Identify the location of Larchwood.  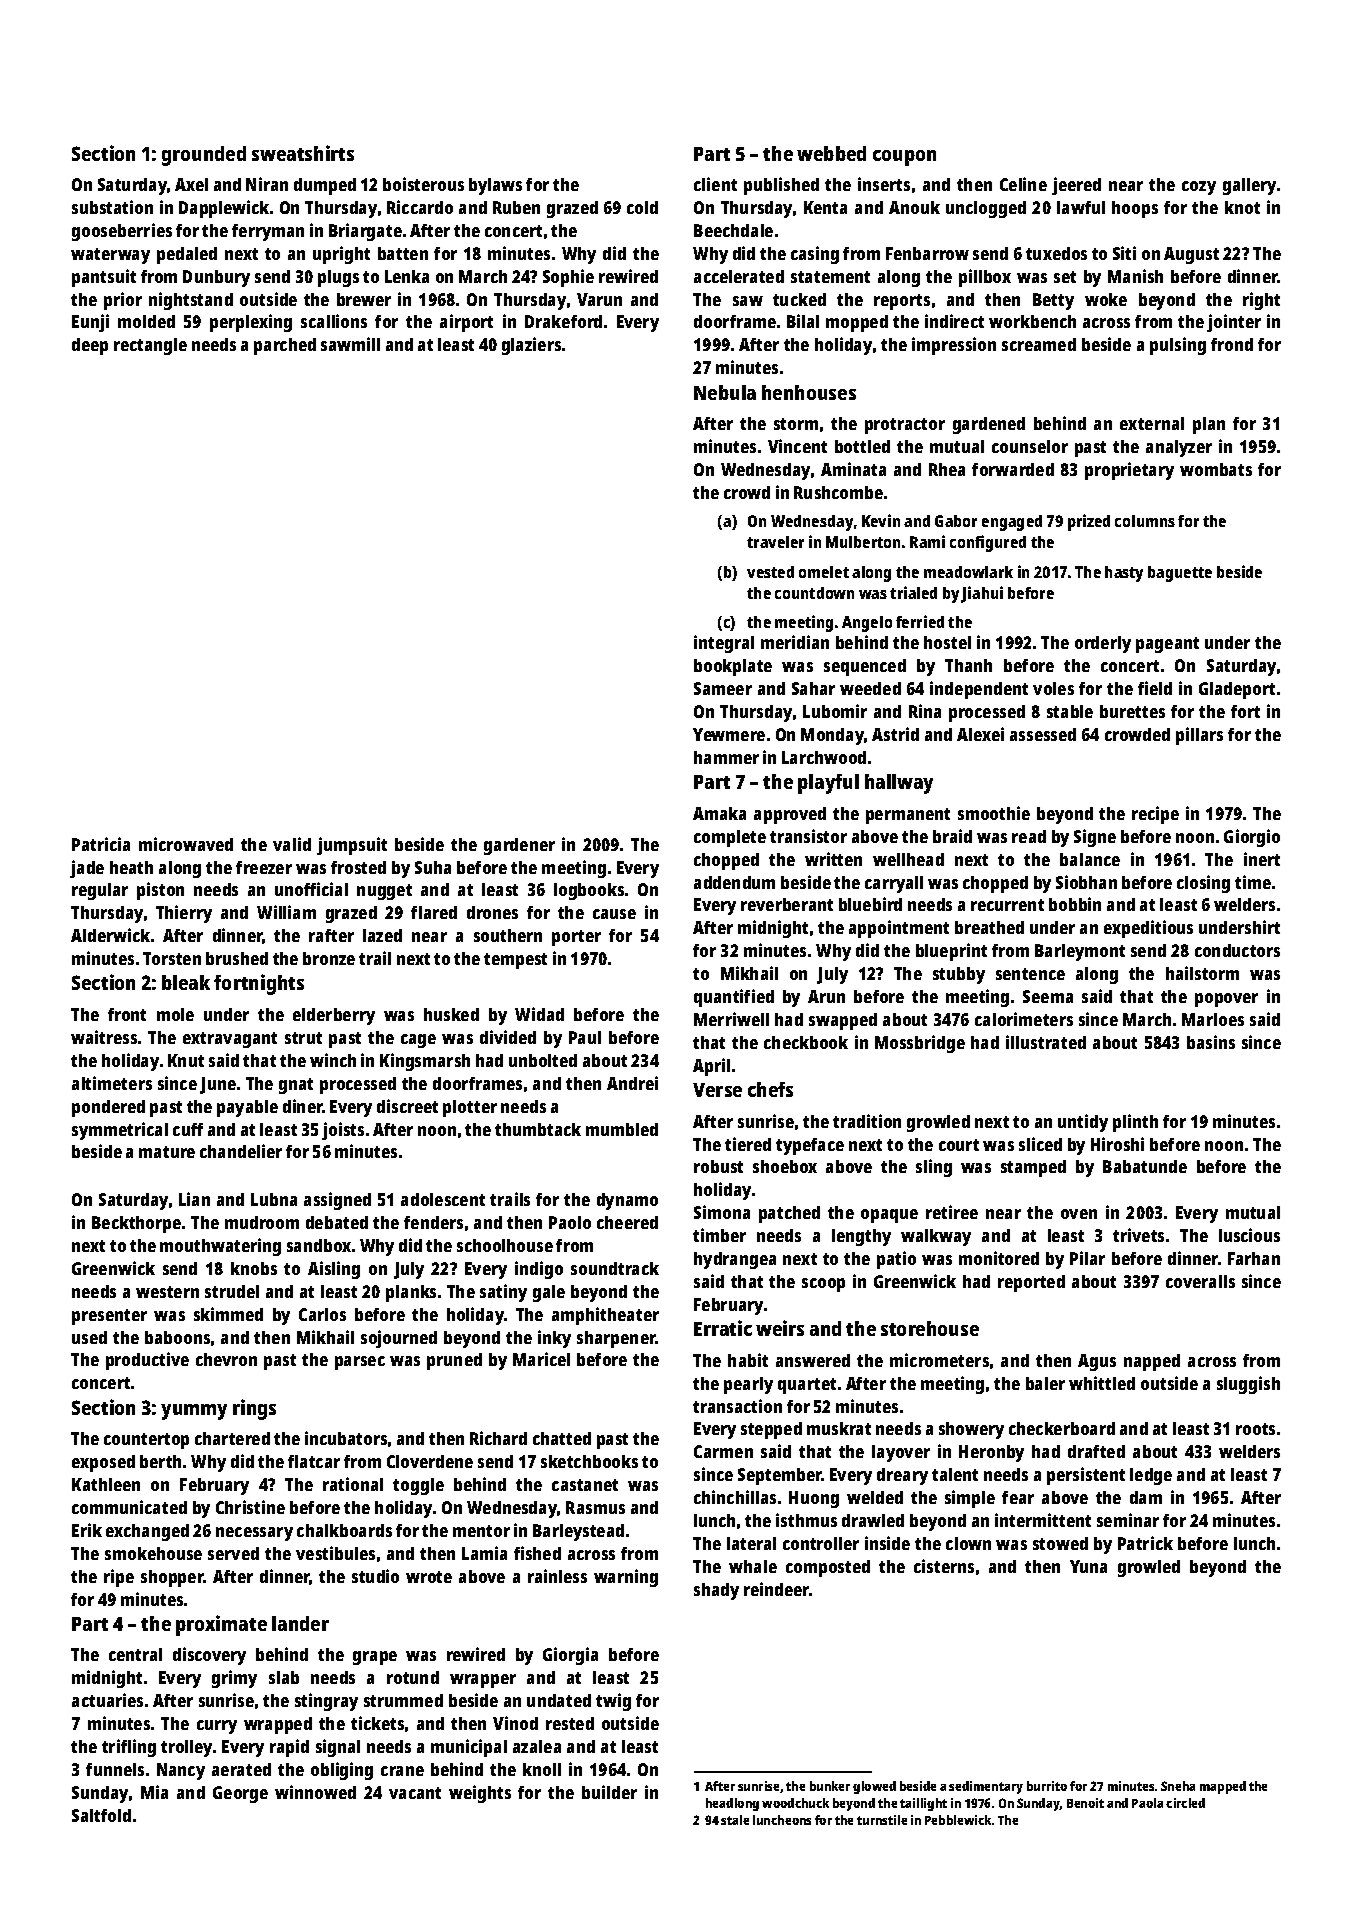
(824, 757).
